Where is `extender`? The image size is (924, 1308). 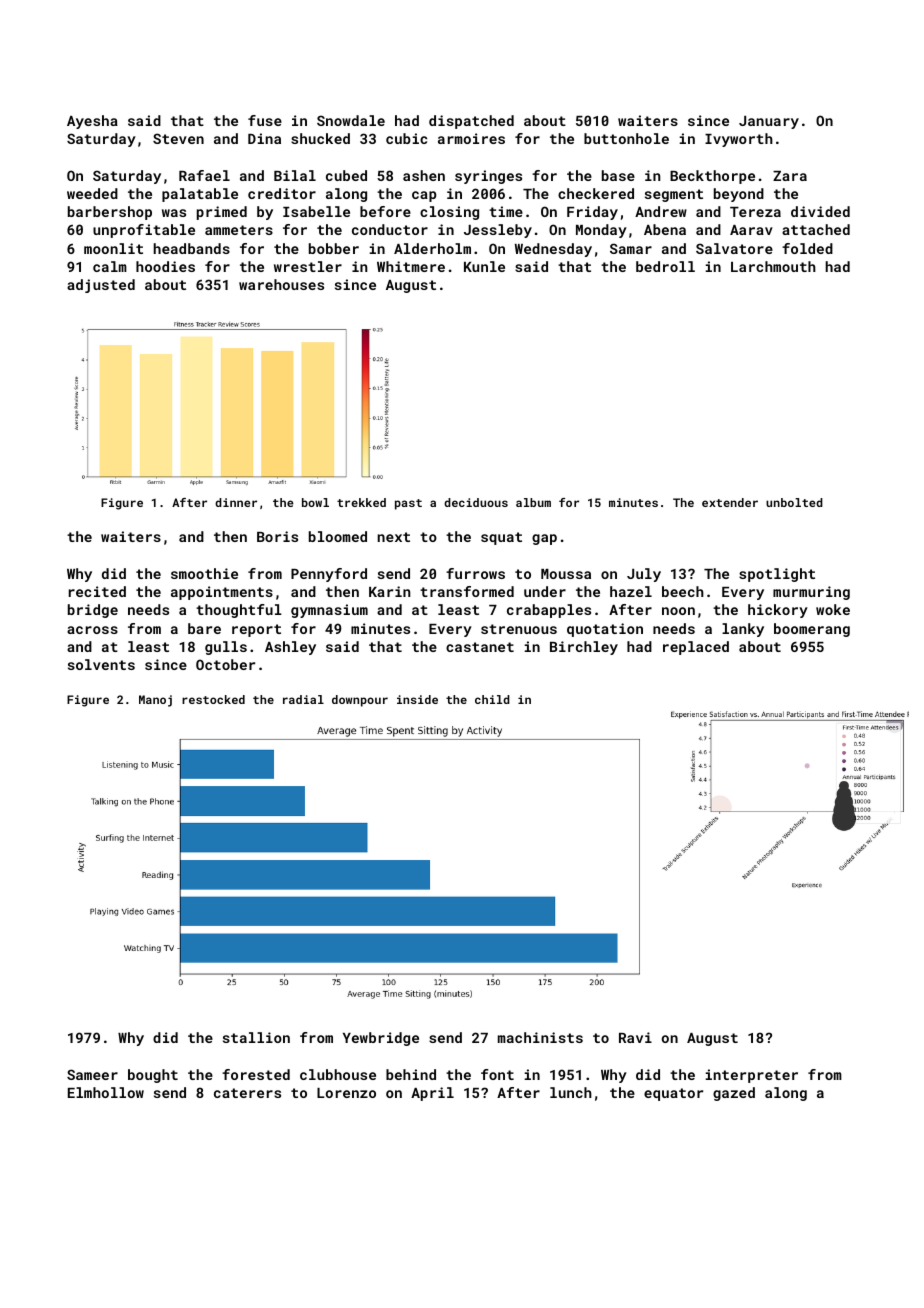 extender is located at coordinates (730, 502).
